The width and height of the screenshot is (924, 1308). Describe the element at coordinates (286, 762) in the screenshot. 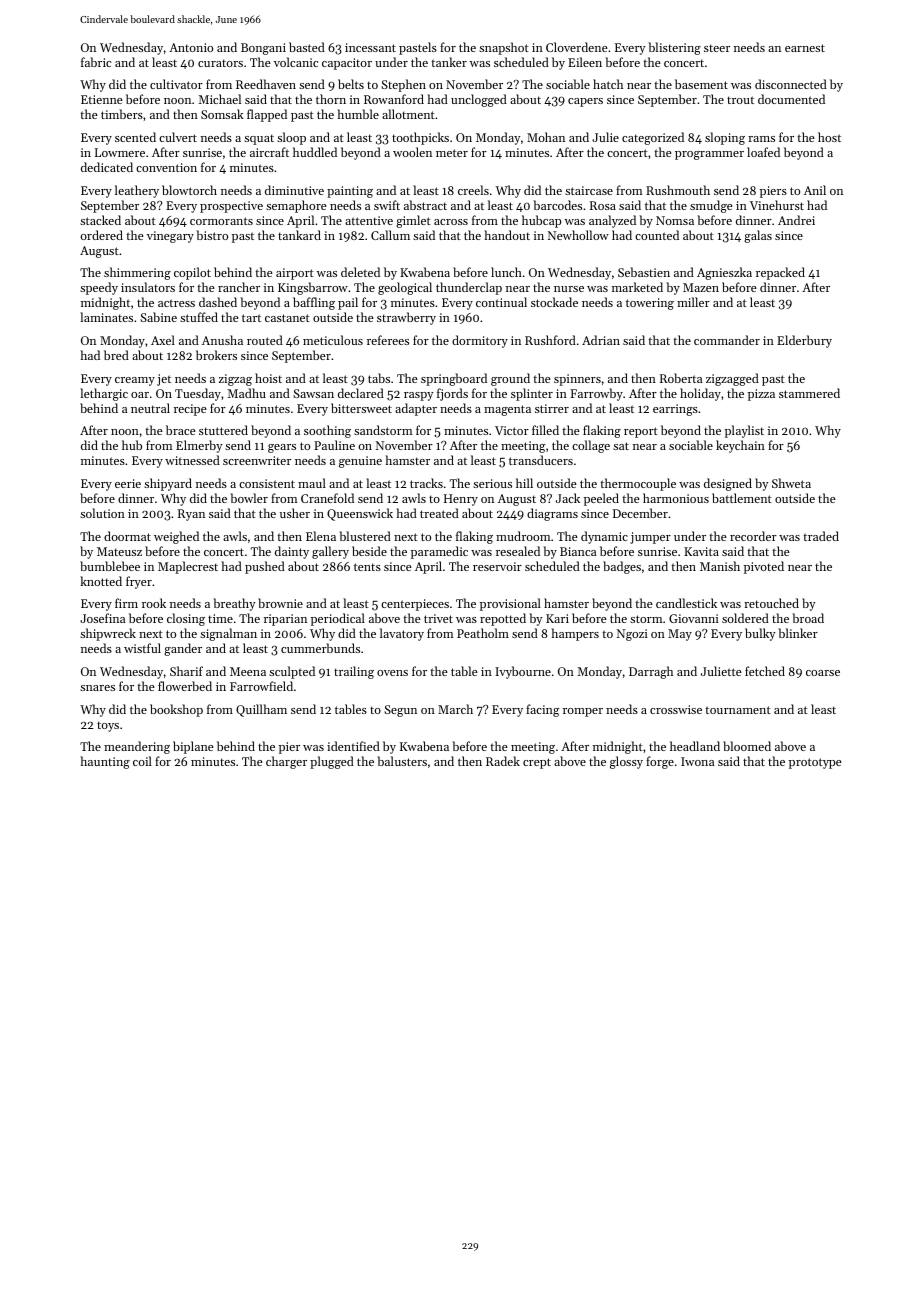

I see `charger` at that location.
